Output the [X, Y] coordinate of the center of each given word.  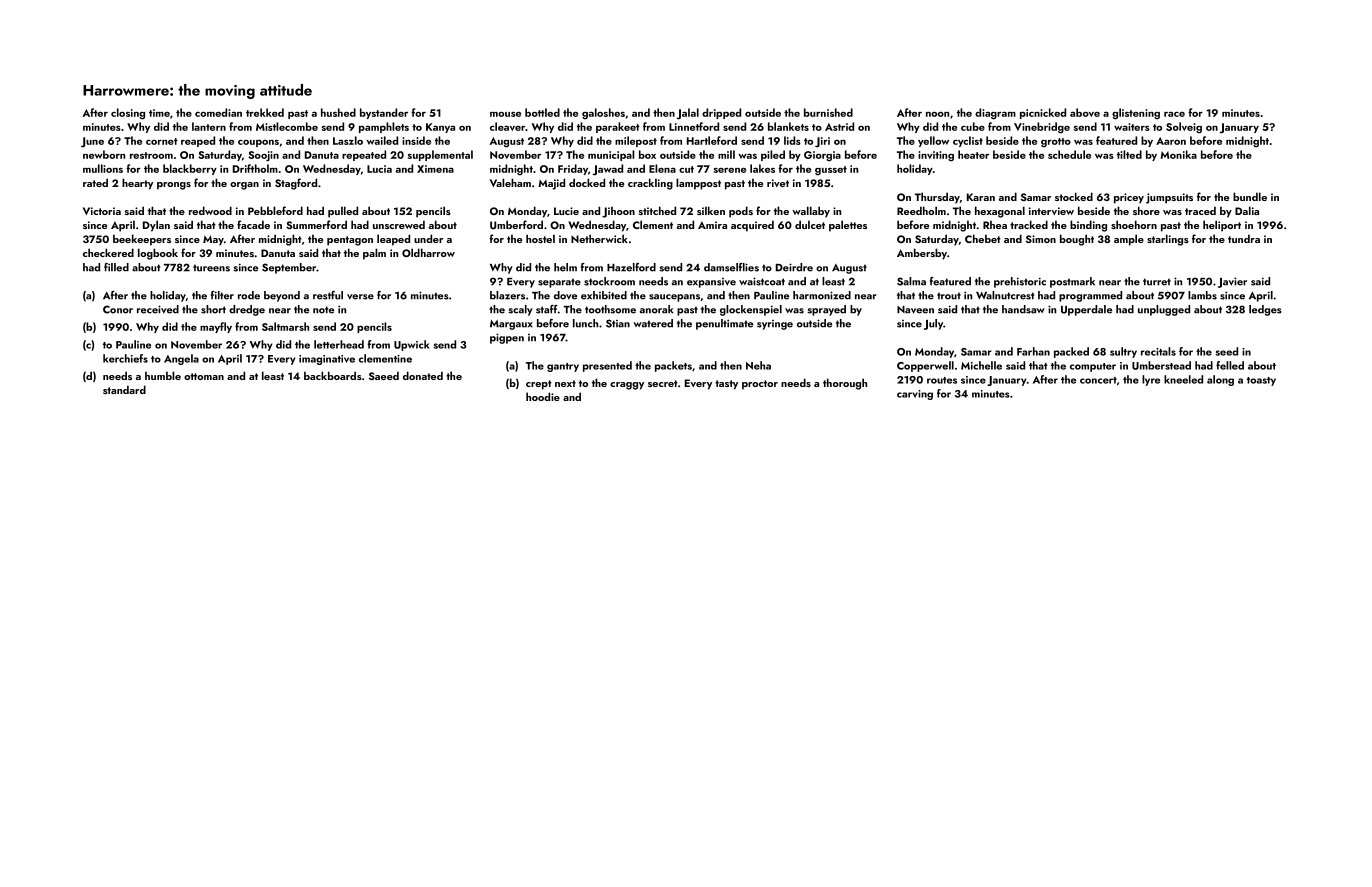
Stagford [296, 184]
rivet [778, 183]
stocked [1074, 196]
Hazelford [631, 267]
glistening [1136, 114]
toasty [1261, 381]
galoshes [603, 114]
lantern [209, 126]
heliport [1222, 226]
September [289, 268]
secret [663, 383]
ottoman [204, 376]
